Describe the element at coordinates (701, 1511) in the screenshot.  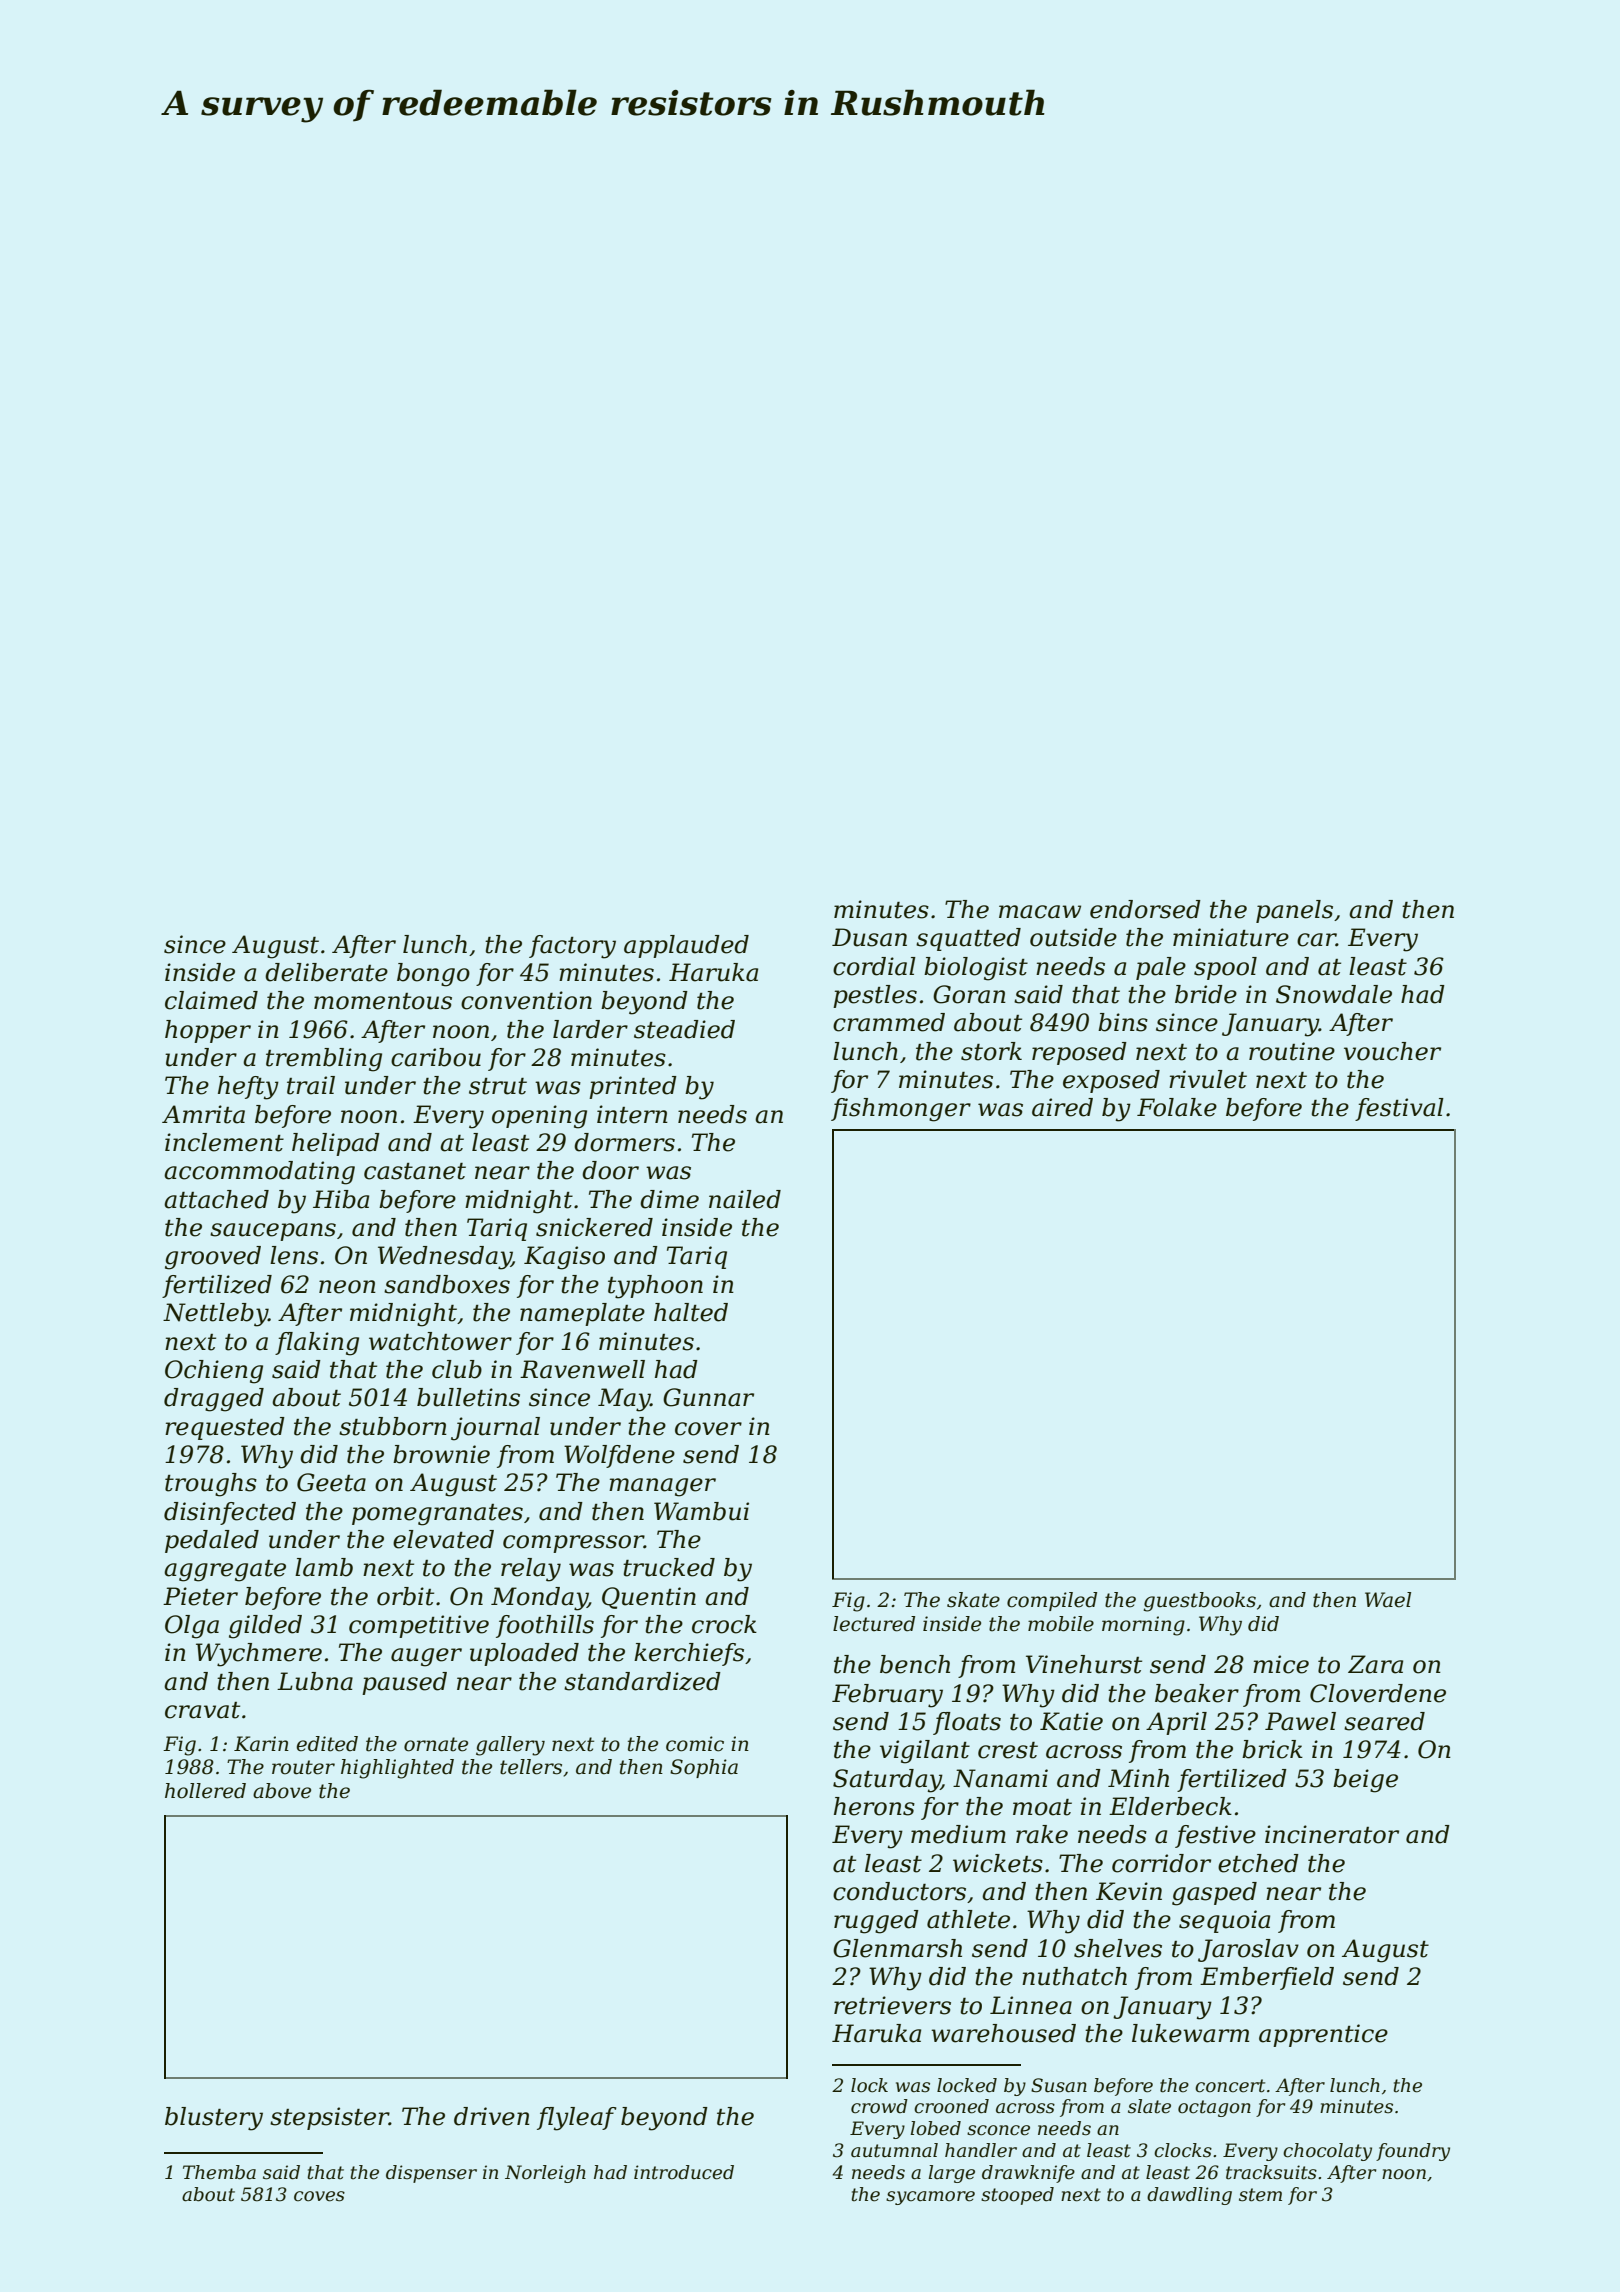
I see `Wambui` at that location.
